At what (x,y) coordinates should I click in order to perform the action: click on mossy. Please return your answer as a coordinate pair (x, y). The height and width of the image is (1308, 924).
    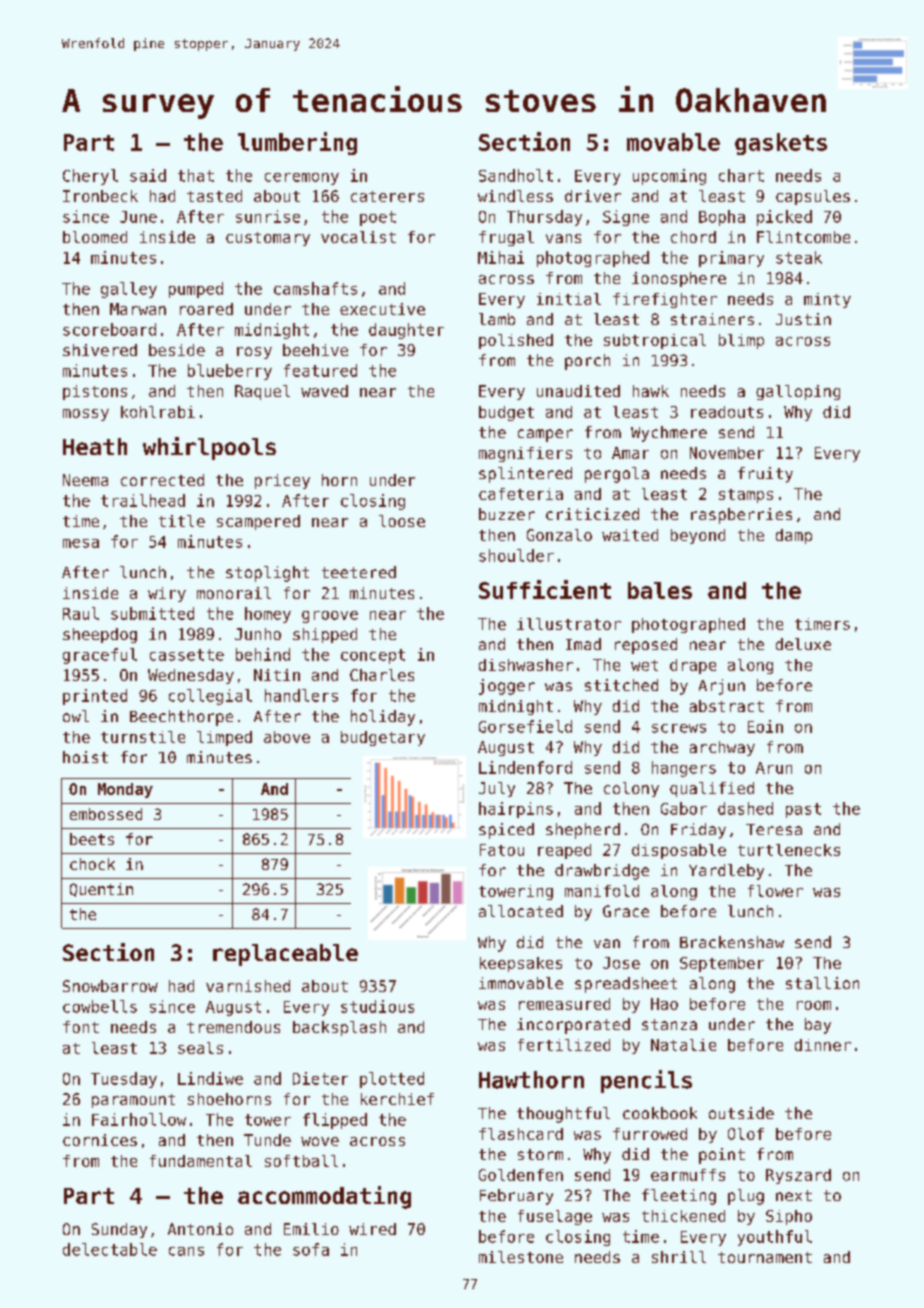
    Looking at the image, I should click on (86, 415).
